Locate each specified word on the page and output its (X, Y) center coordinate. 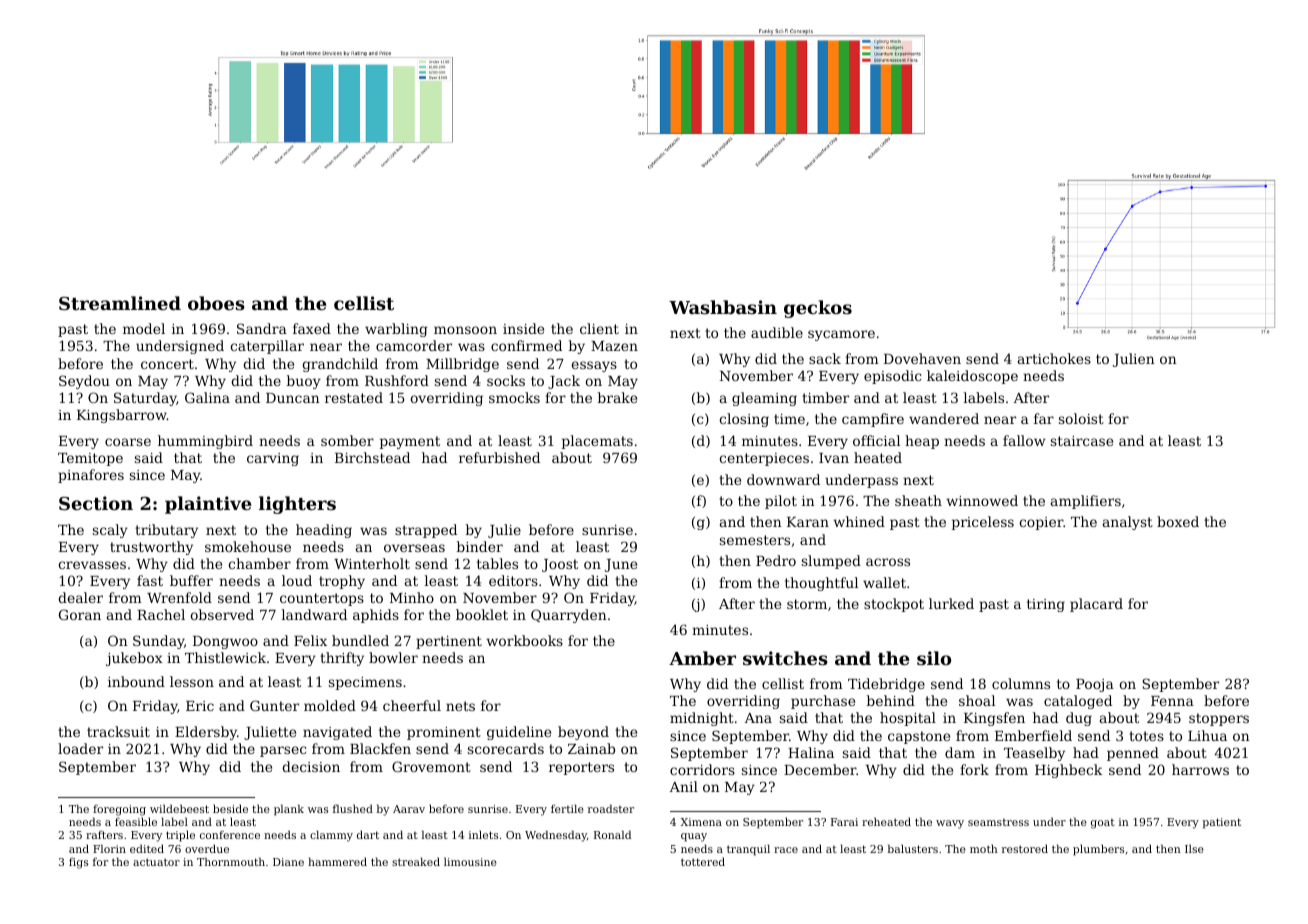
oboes (216, 303)
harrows (1200, 769)
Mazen (614, 346)
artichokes (1054, 358)
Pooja (1095, 685)
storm (807, 604)
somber (347, 440)
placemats (597, 442)
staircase (1082, 441)
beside (230, 808)
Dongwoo (225, 642)
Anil (684, 786)
